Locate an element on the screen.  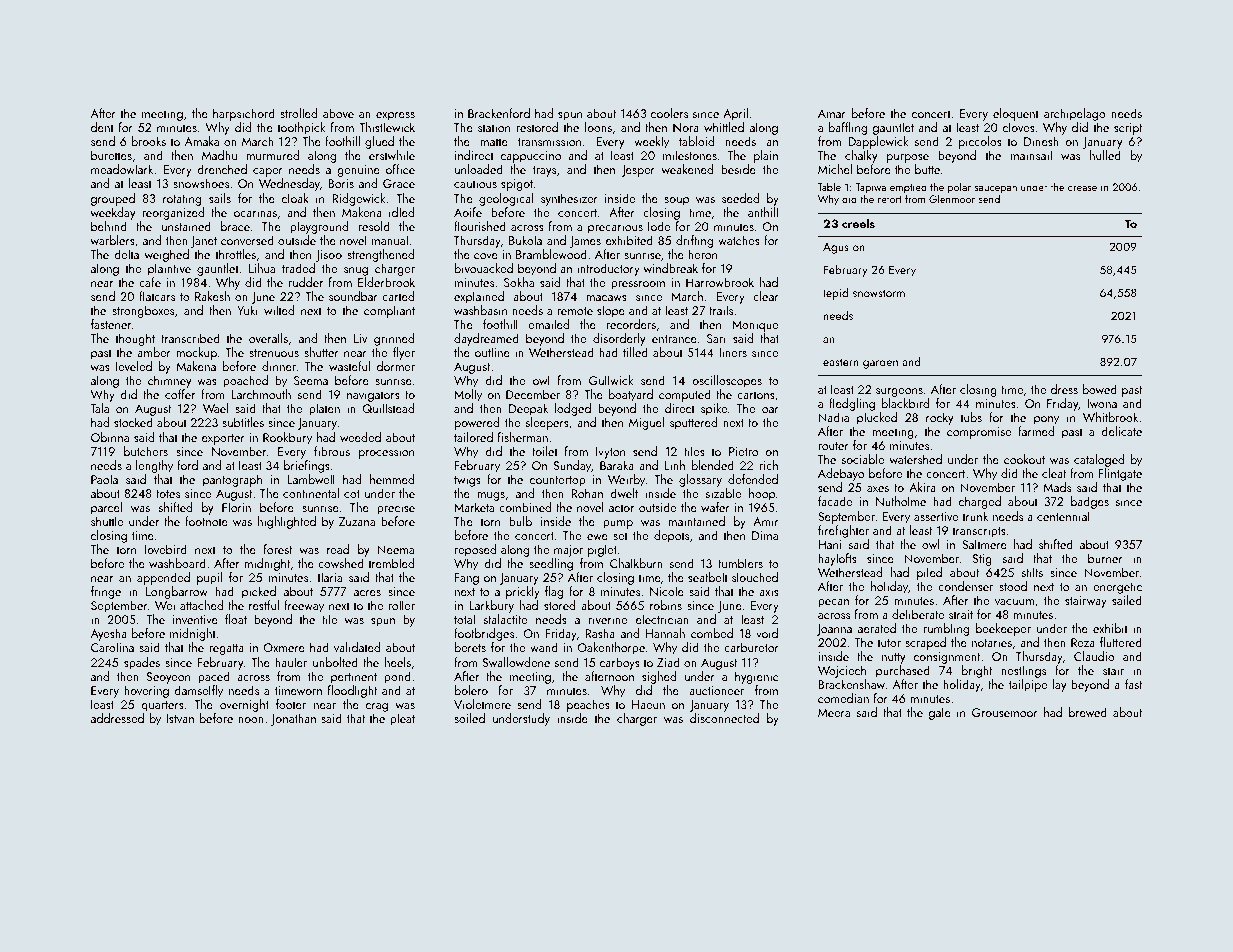
major is located at coordinates (568, 551).
